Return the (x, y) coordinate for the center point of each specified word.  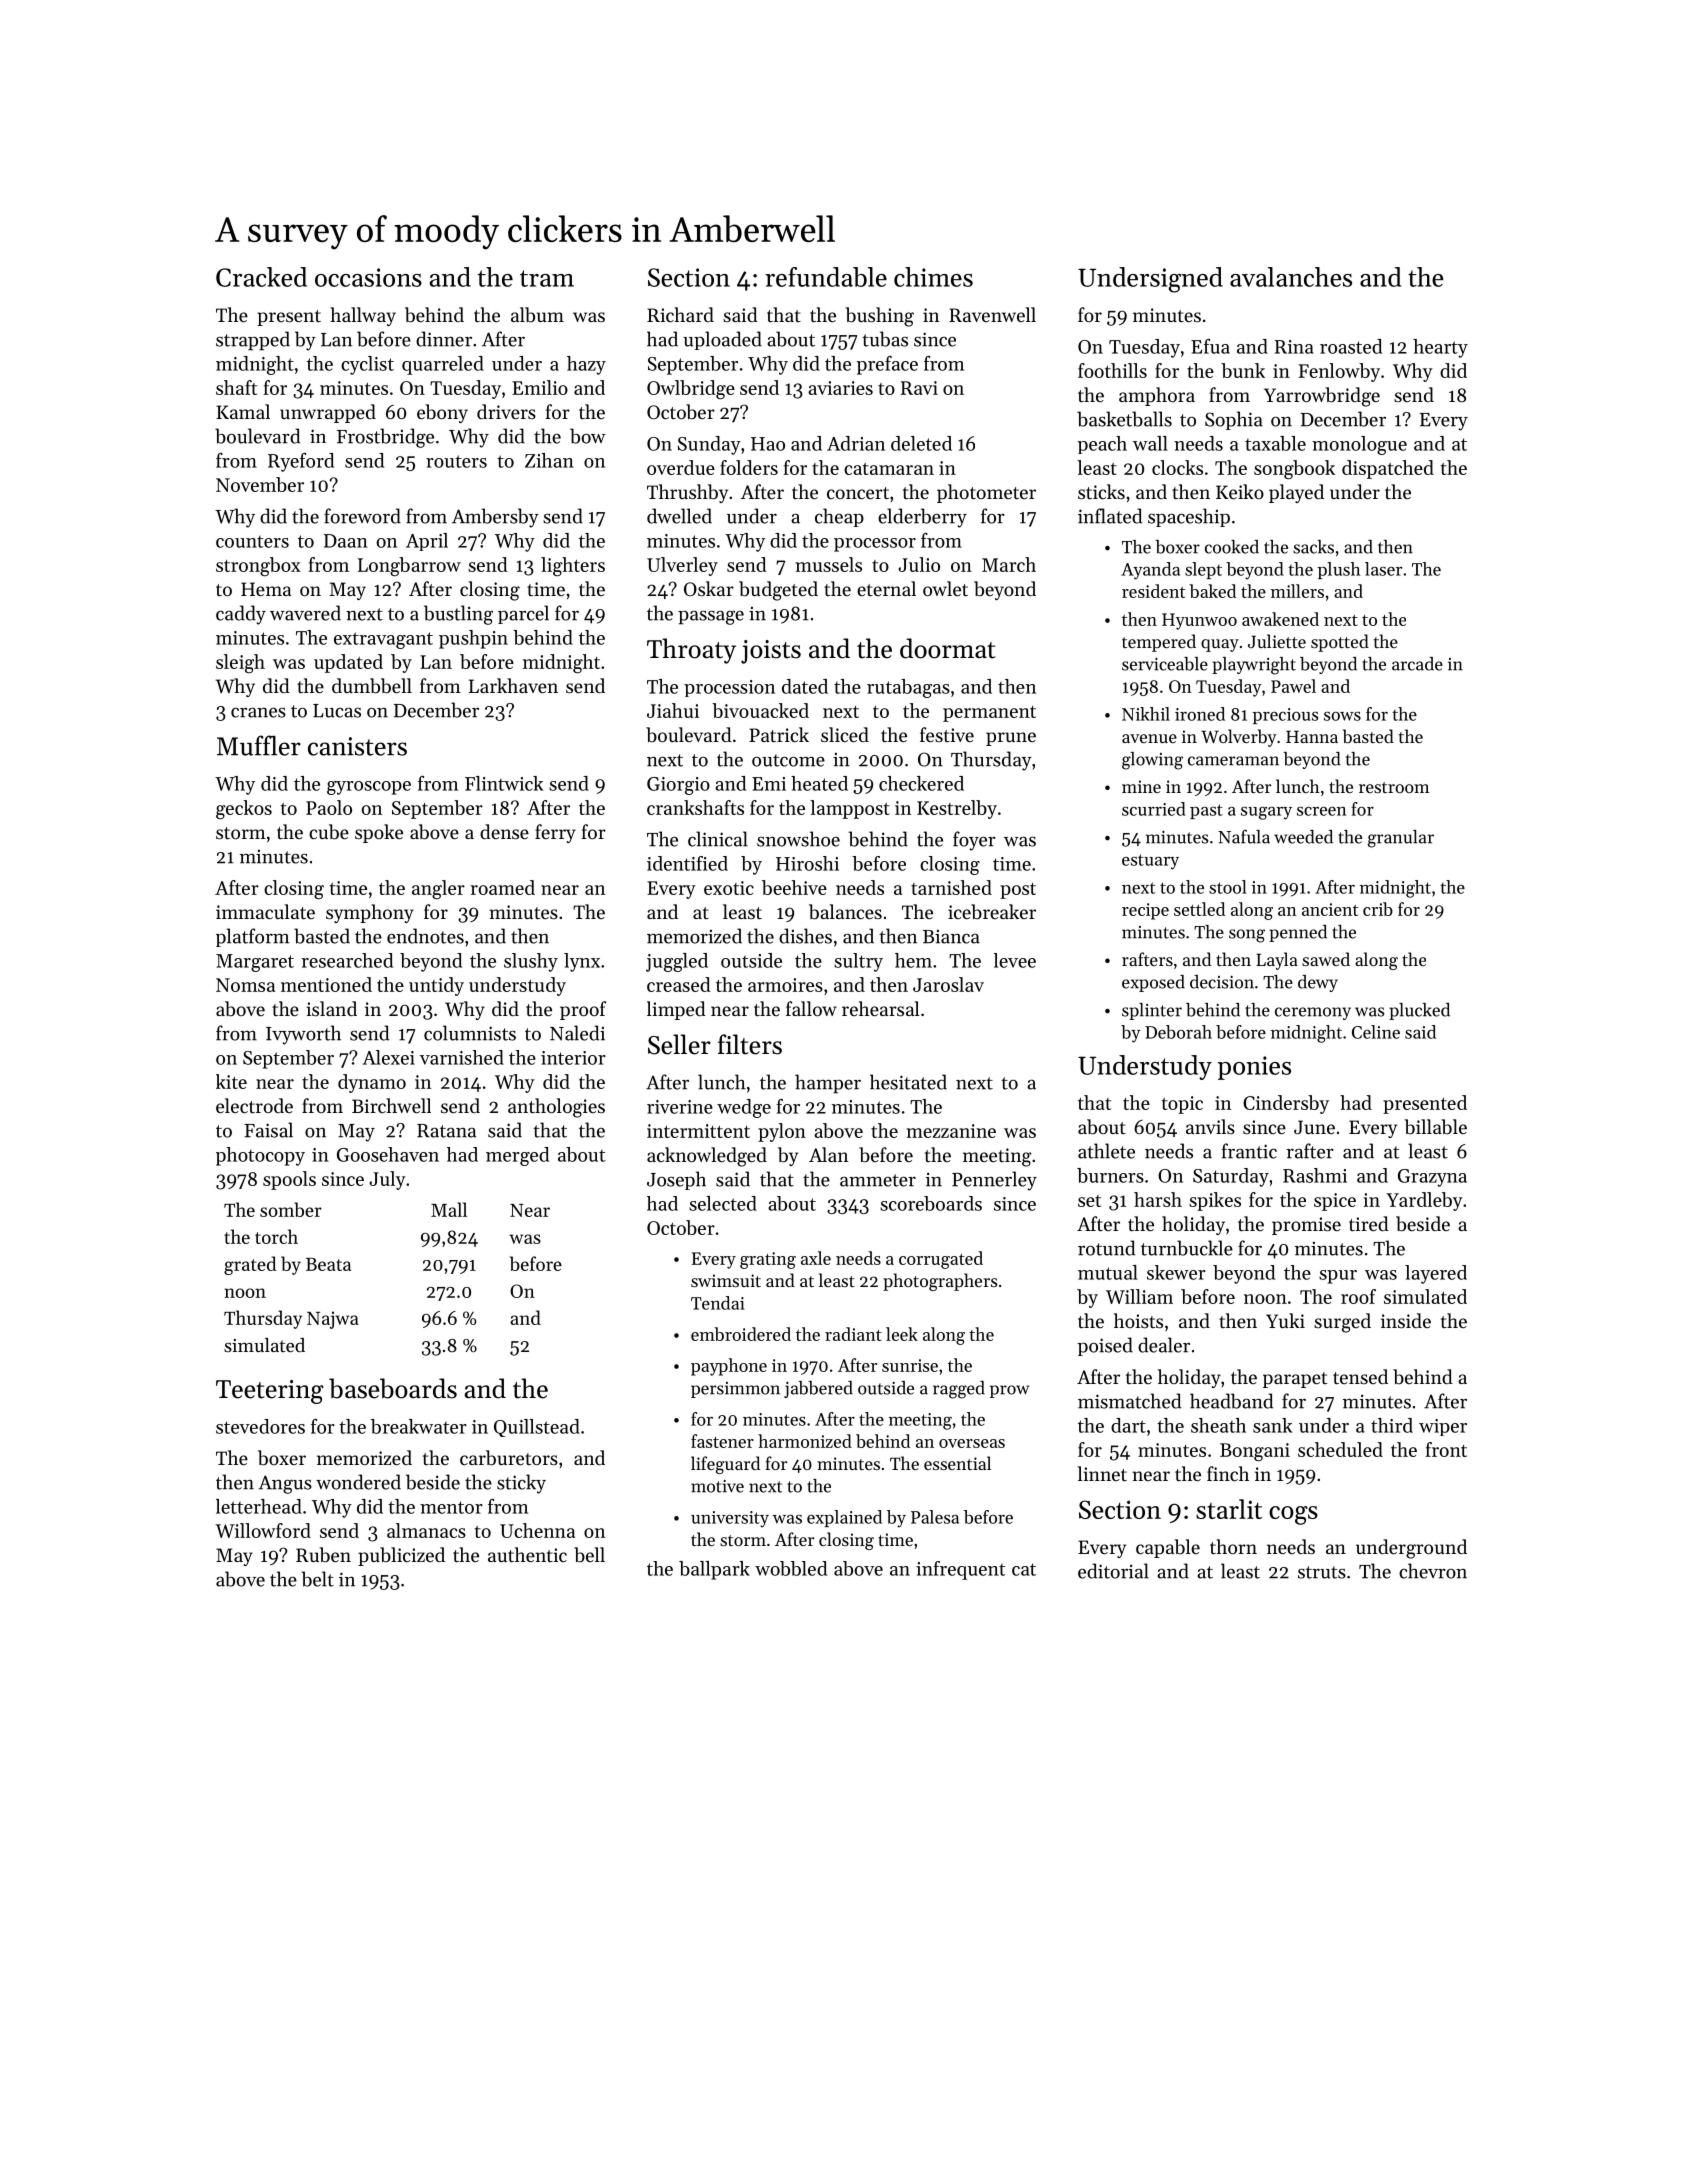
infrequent (960, 1570)
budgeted (778, 591)
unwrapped (328, 413)
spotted (1340, 643)
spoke (379, 833)
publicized (401, 1556)
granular (1401, 839)
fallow (811, 1008)
